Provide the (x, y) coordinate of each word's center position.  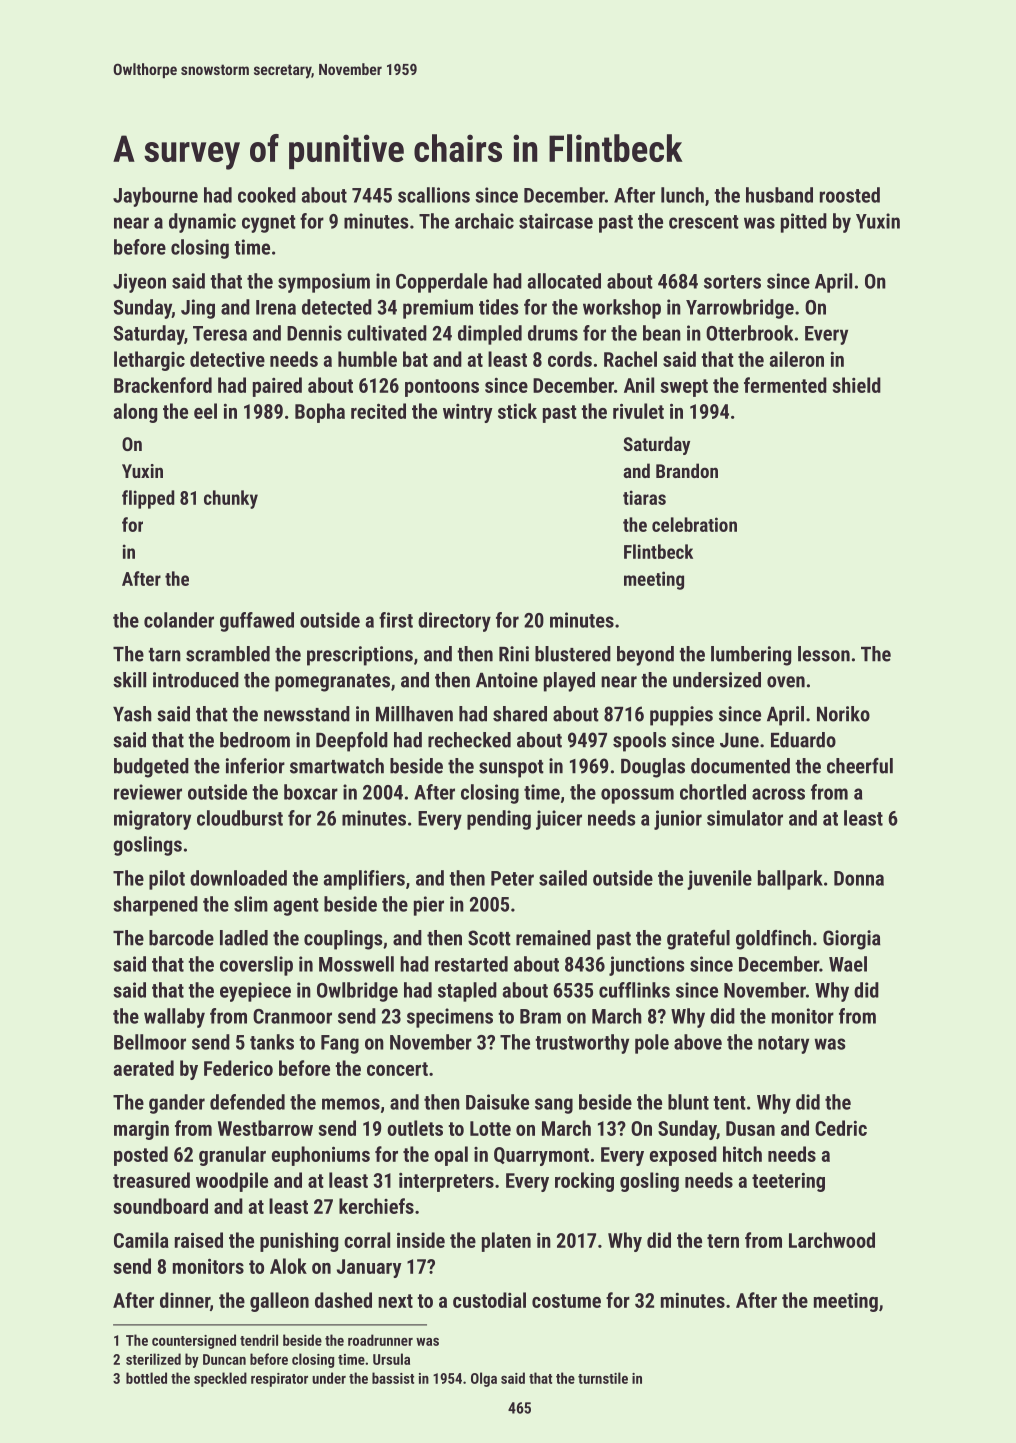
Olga (484, 1379)
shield (857, 385)
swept (684, 388)
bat (415, 359)
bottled (146, 1378)
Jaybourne (155, 197)
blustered (573, 654)
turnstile (603, 1378)
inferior (255, 766)
